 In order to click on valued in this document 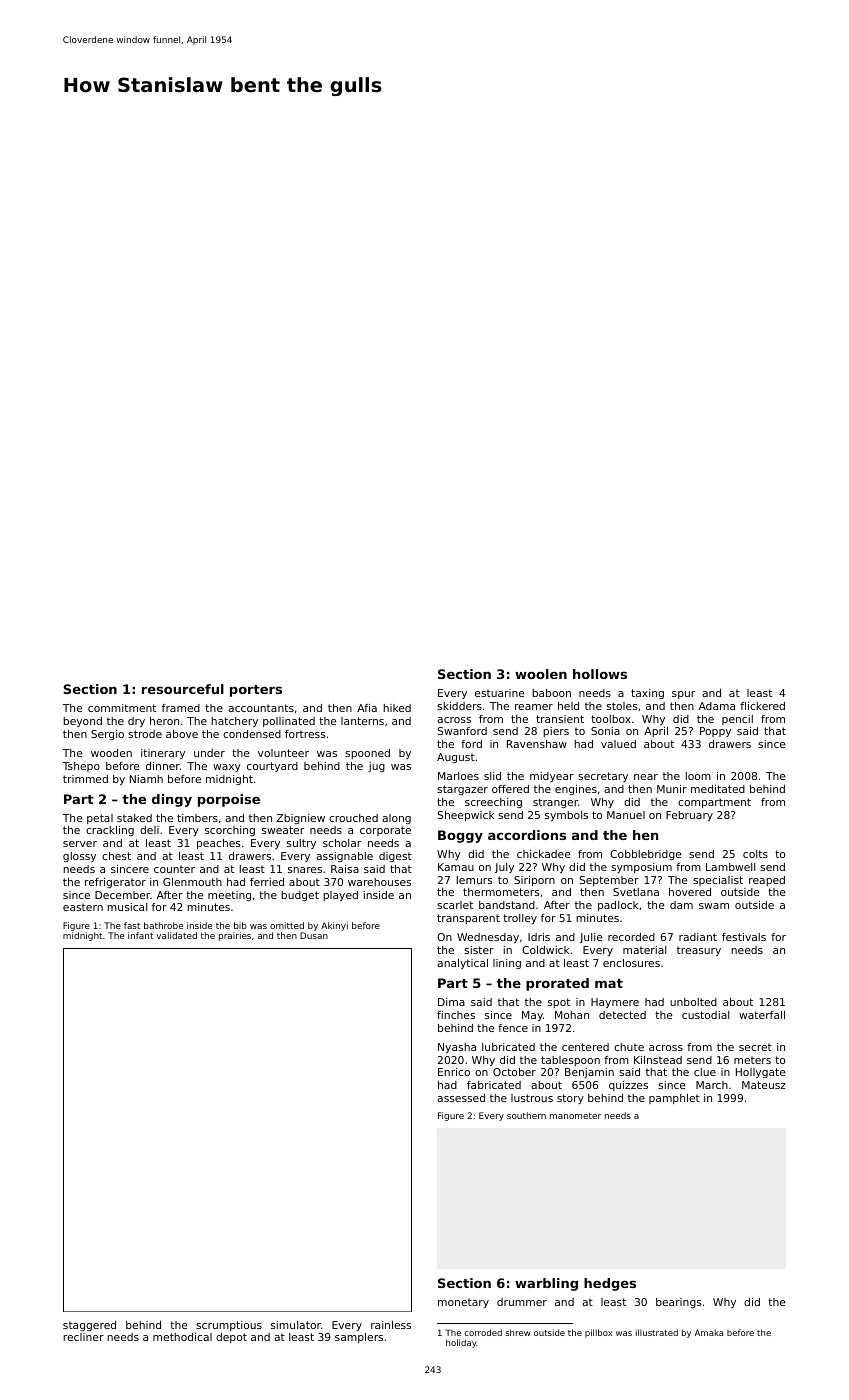, I will do `click(618, 744)`.
